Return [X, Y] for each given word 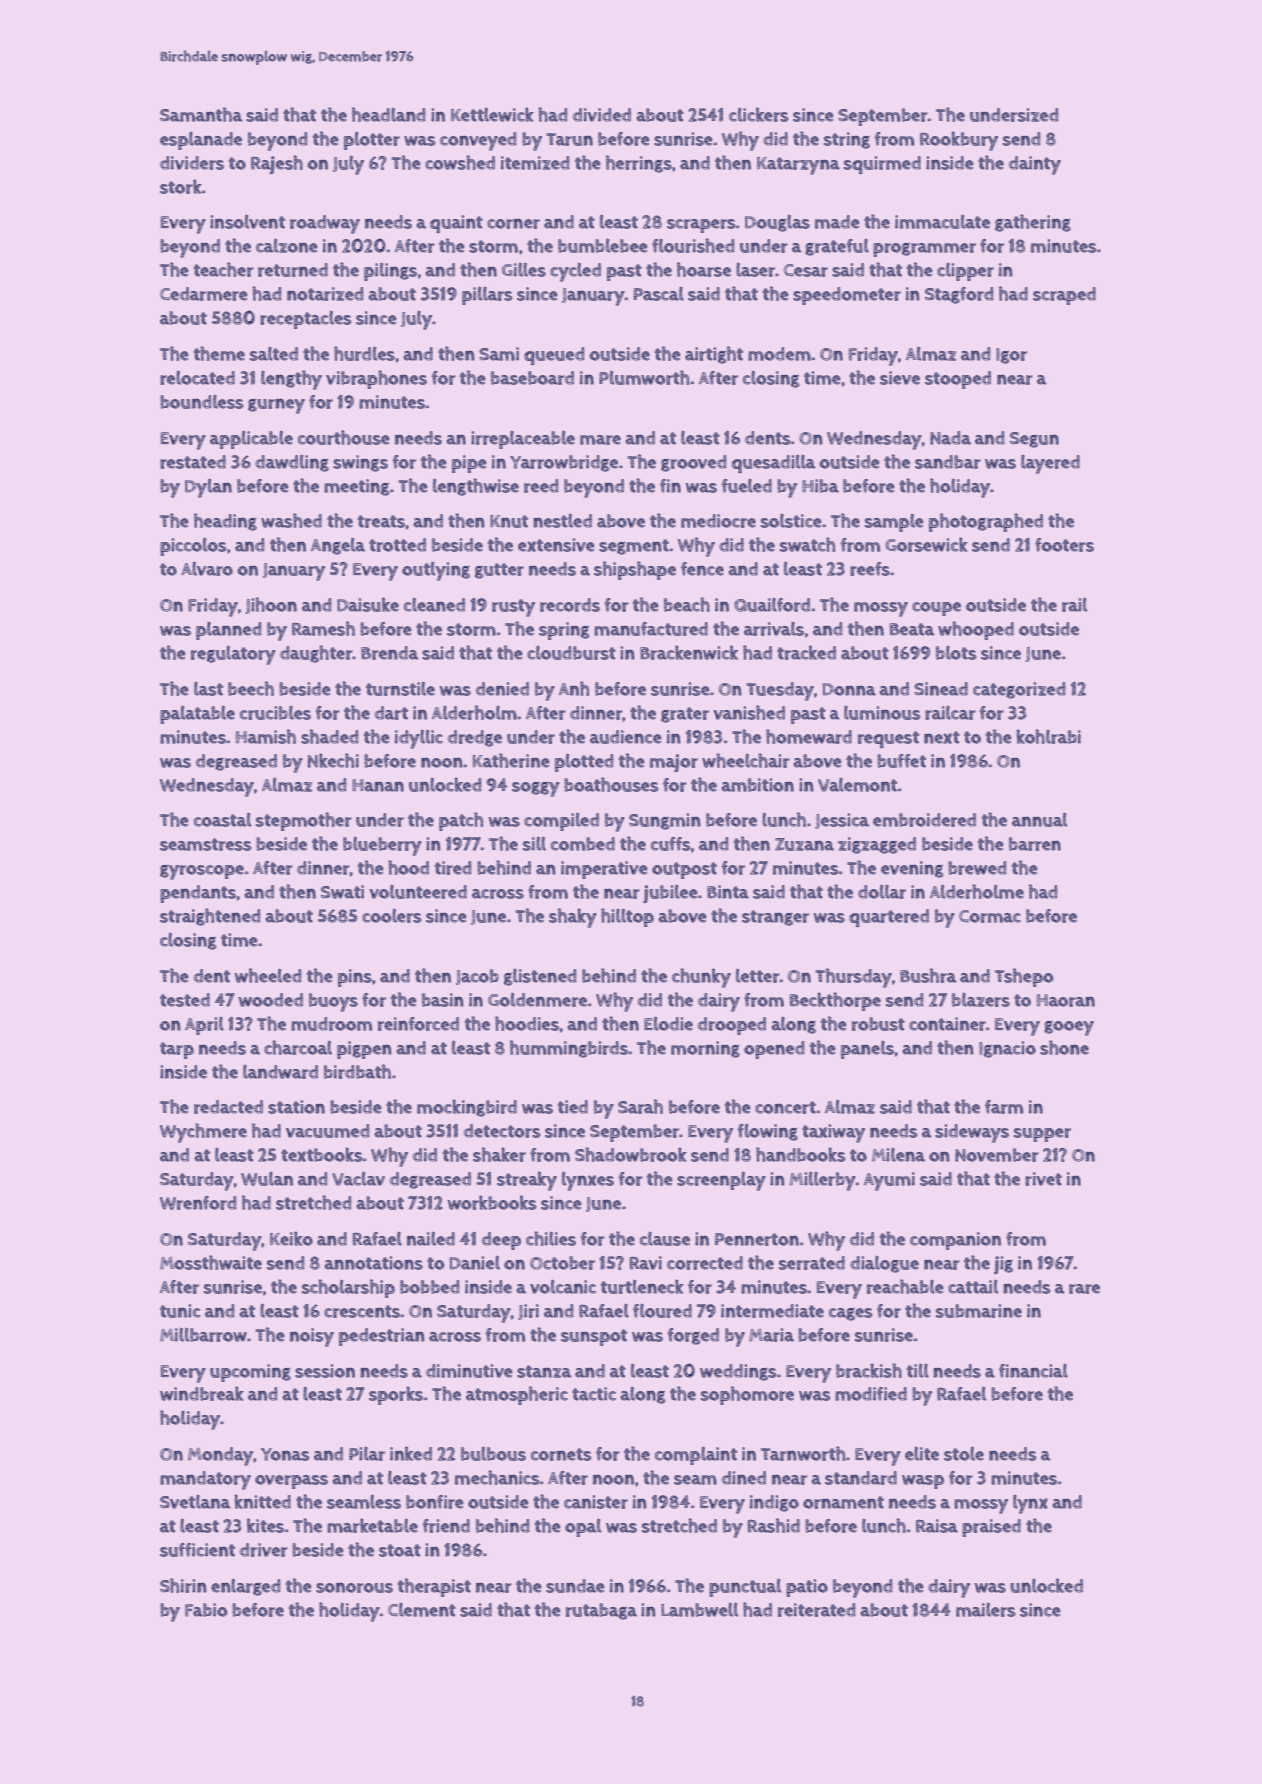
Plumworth [644, 377]
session [325, 1371]
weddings [738, 1372]
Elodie [668, 1024]
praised [991, 1528]
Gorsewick [926, 544]
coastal [222, 820]
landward [280, 1072]
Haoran [1066, 1000]
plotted [584, 763]
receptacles [305, 320]
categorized [1019, 690]
